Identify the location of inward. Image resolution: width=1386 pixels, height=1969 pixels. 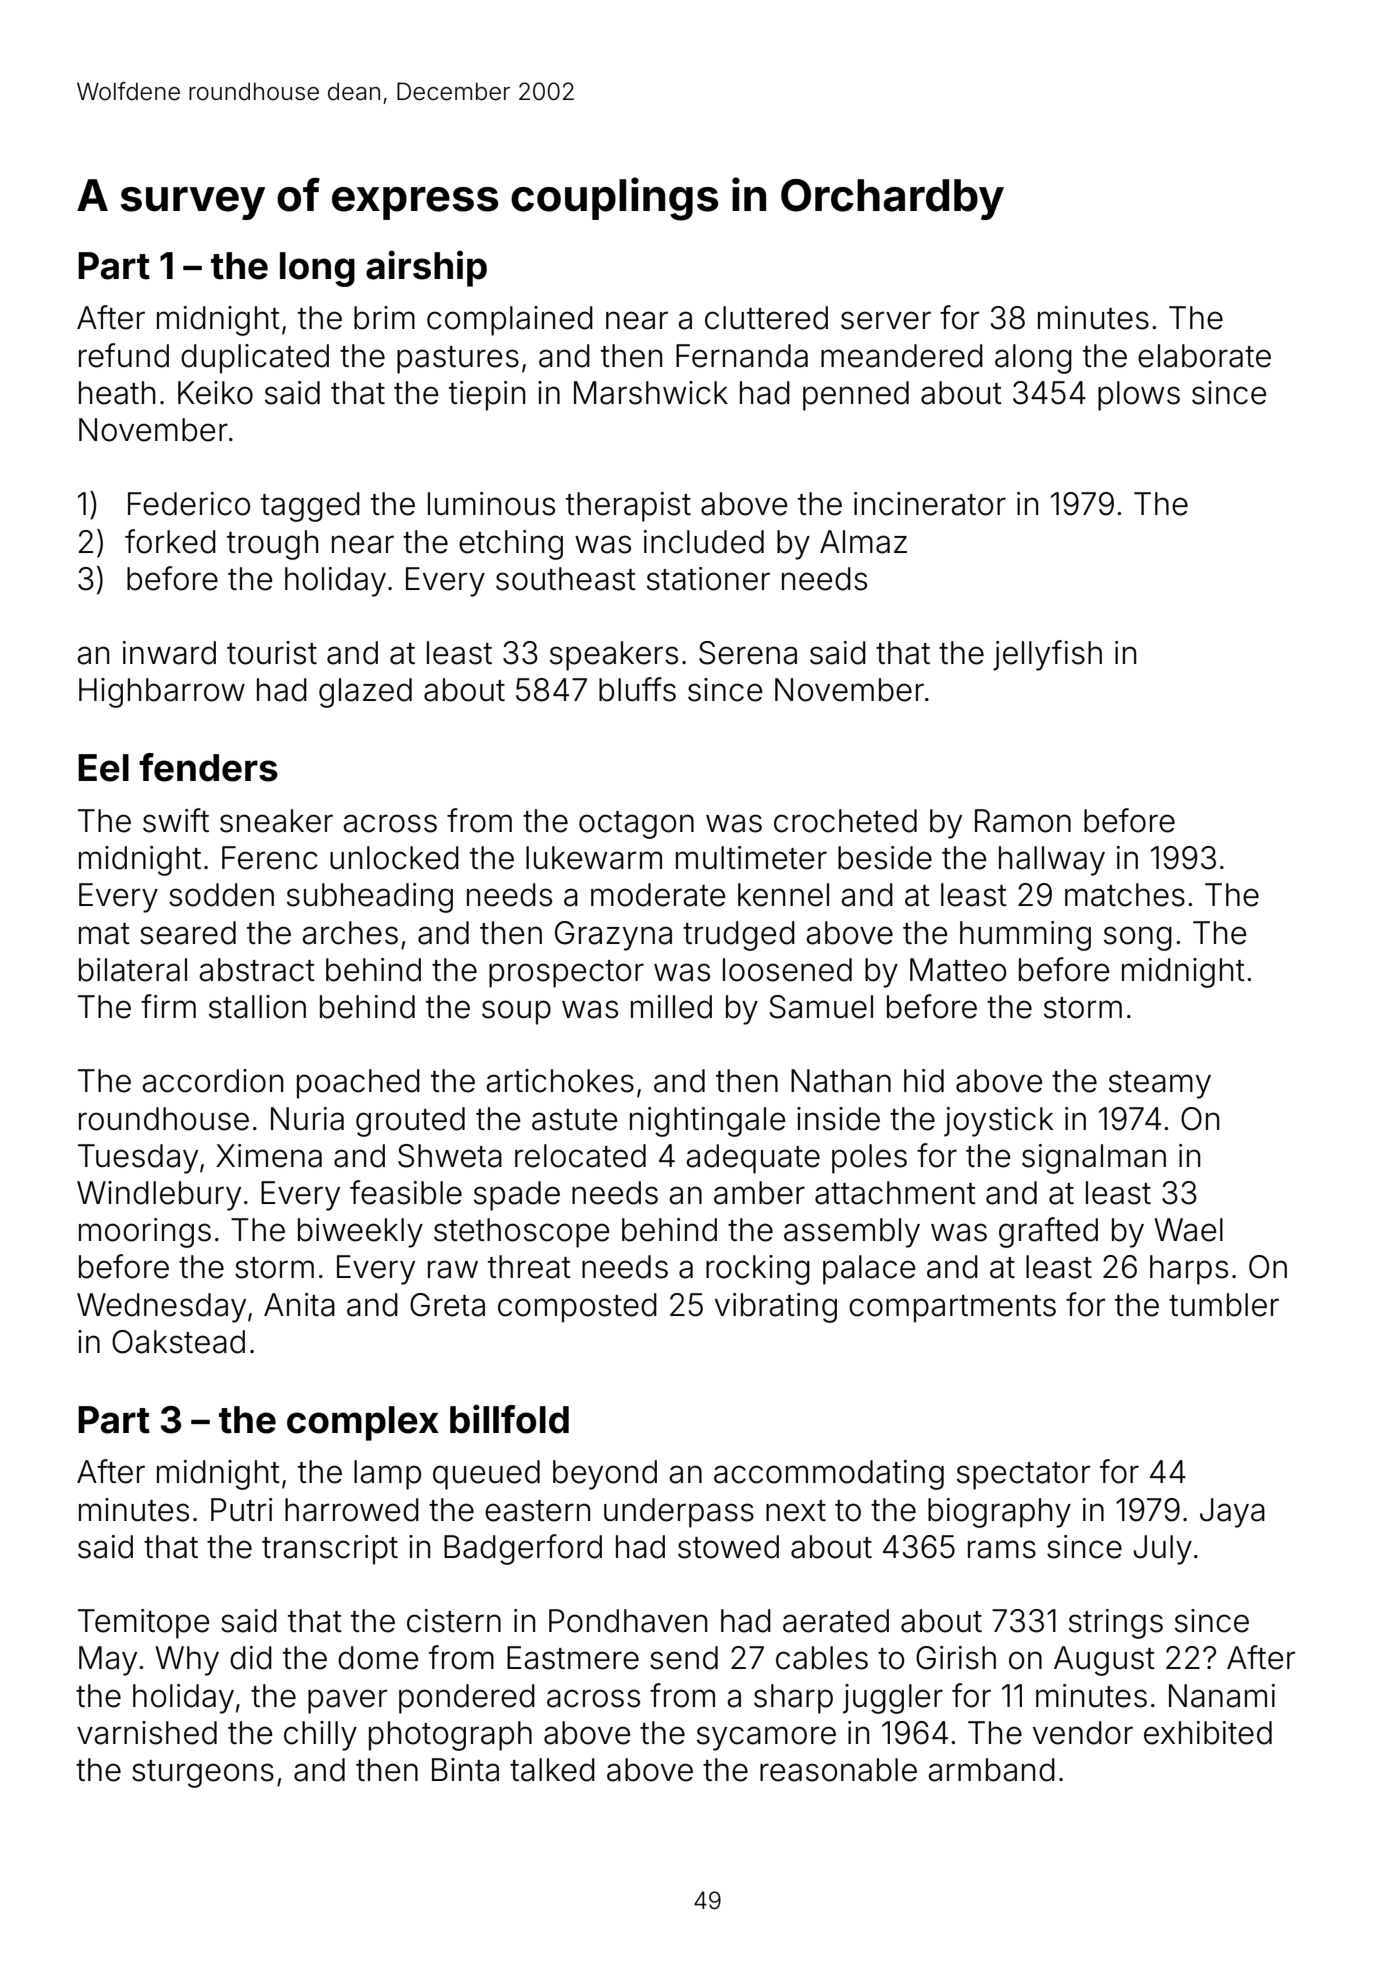
(169, 653).
